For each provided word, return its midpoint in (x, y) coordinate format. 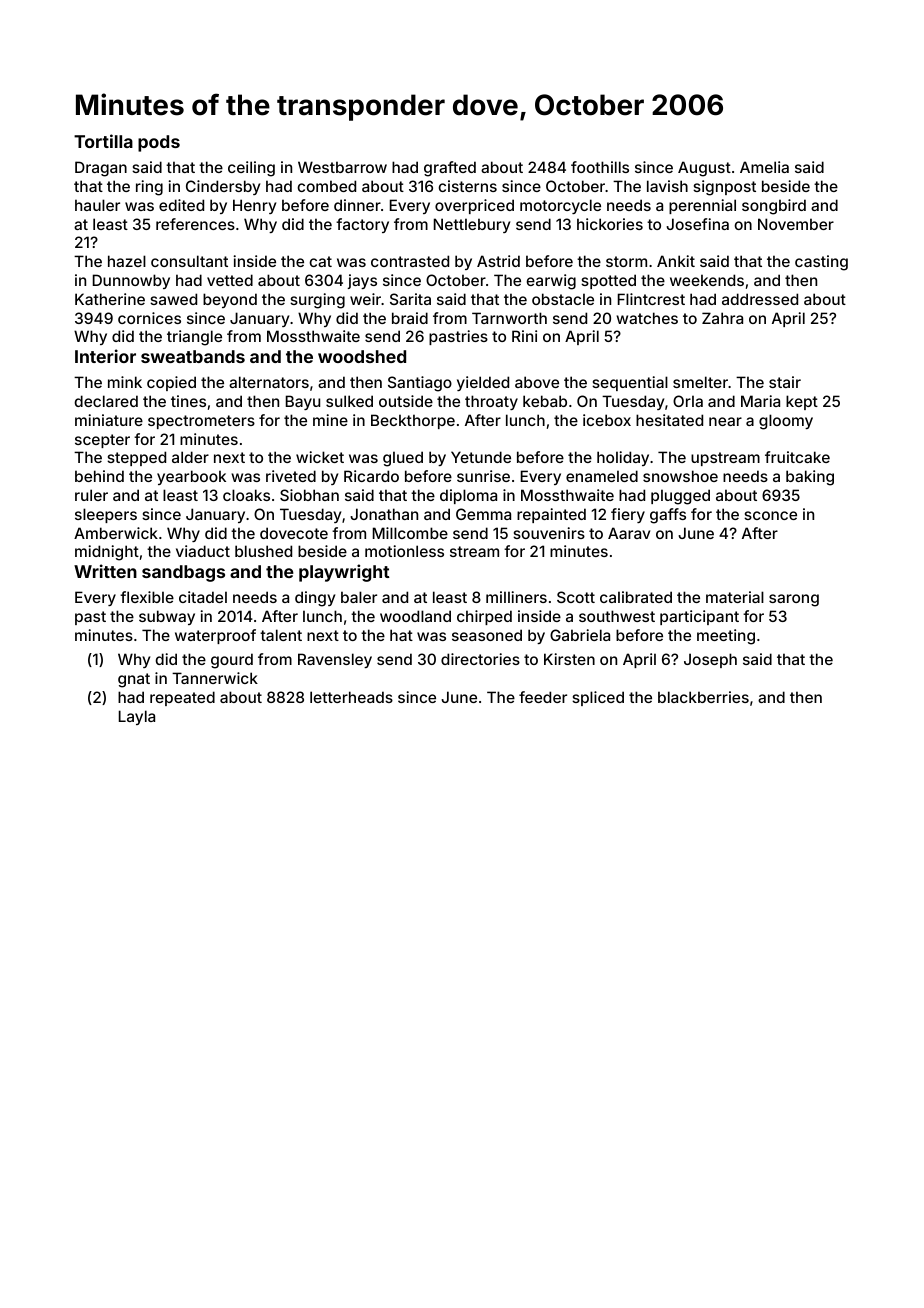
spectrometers (201, 422)
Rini (524, 336)
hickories (610, 224)
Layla (137, 717)
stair (785, 382)
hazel (127, 261)
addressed (760, 299)
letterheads (351, 697)
